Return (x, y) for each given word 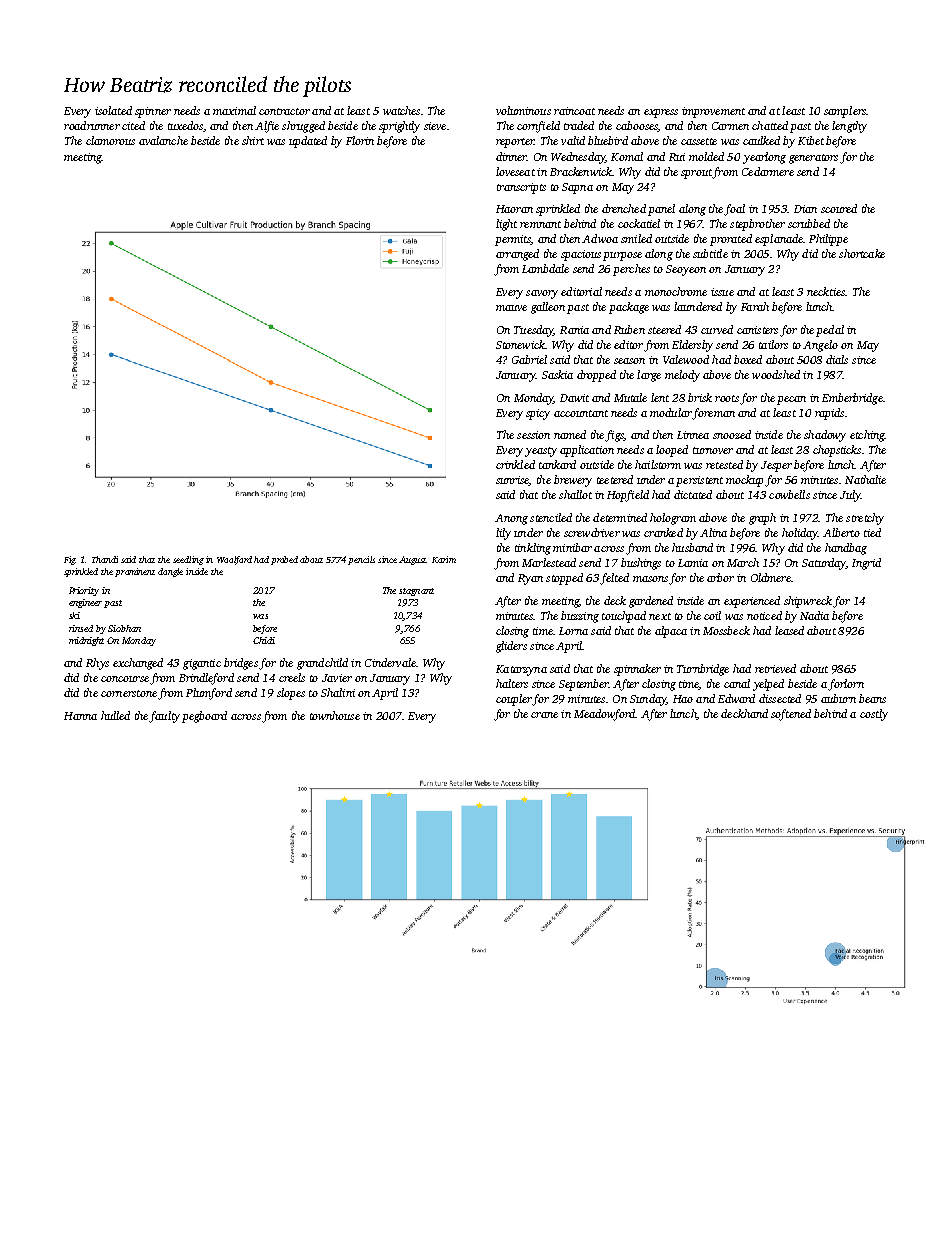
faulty (164, 717)
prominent (135, 572)
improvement (713, 112)
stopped (564, 579)
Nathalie (865, 479)
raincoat (574, 111)
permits (513, 240)
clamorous (110, 140)
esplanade (779, 240)
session (533, 435)
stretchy (865, 519)
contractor (284, 111)
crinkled (515, 464)
